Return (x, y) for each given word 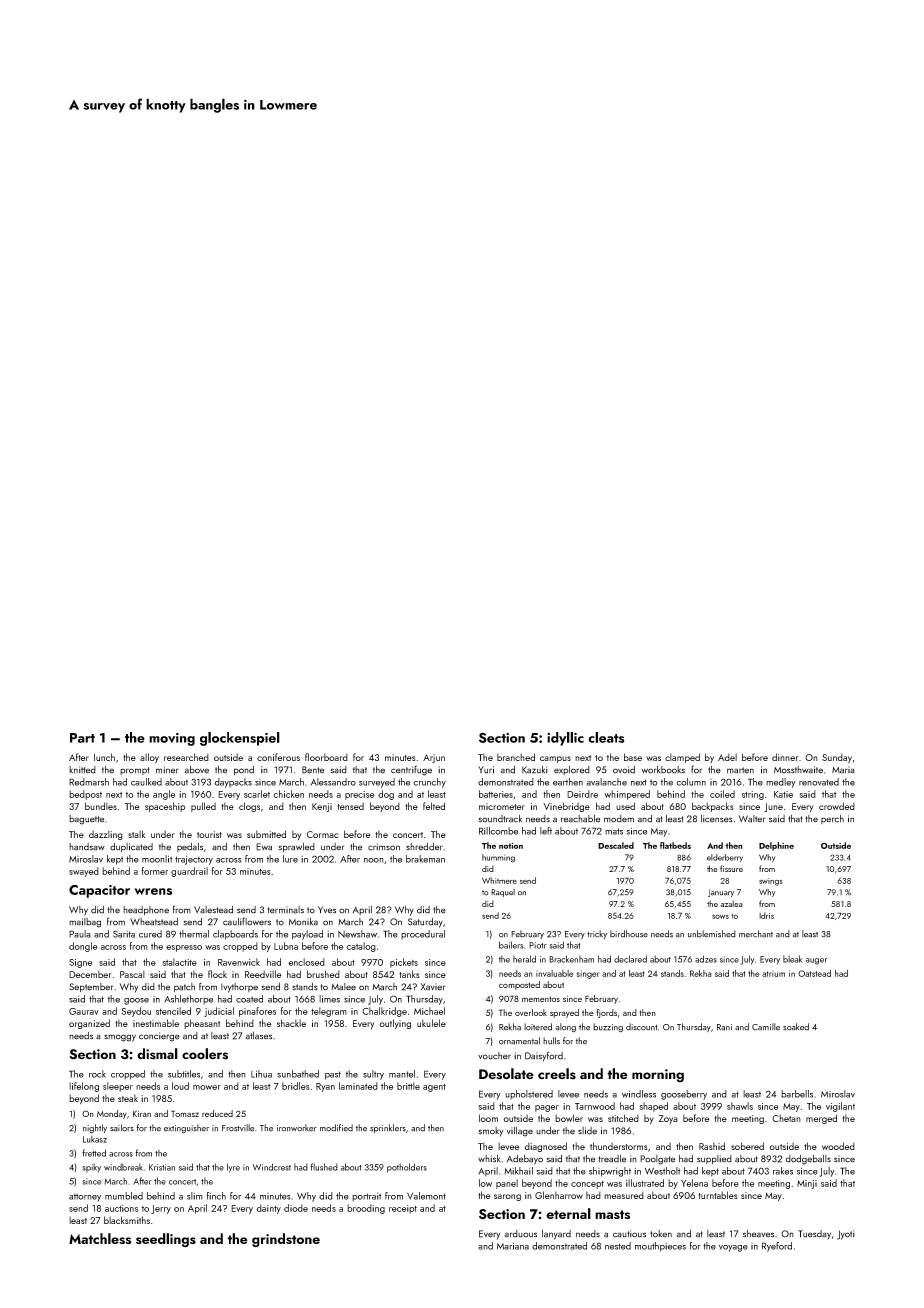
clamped (682, 758)
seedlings (166, 1240)
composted (519, 985)
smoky (491, 1132)
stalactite (180, 962)
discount (641, 1027)
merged (821, 1119)
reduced (217, 1113)
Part (82, 738)
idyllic (565, 739)
